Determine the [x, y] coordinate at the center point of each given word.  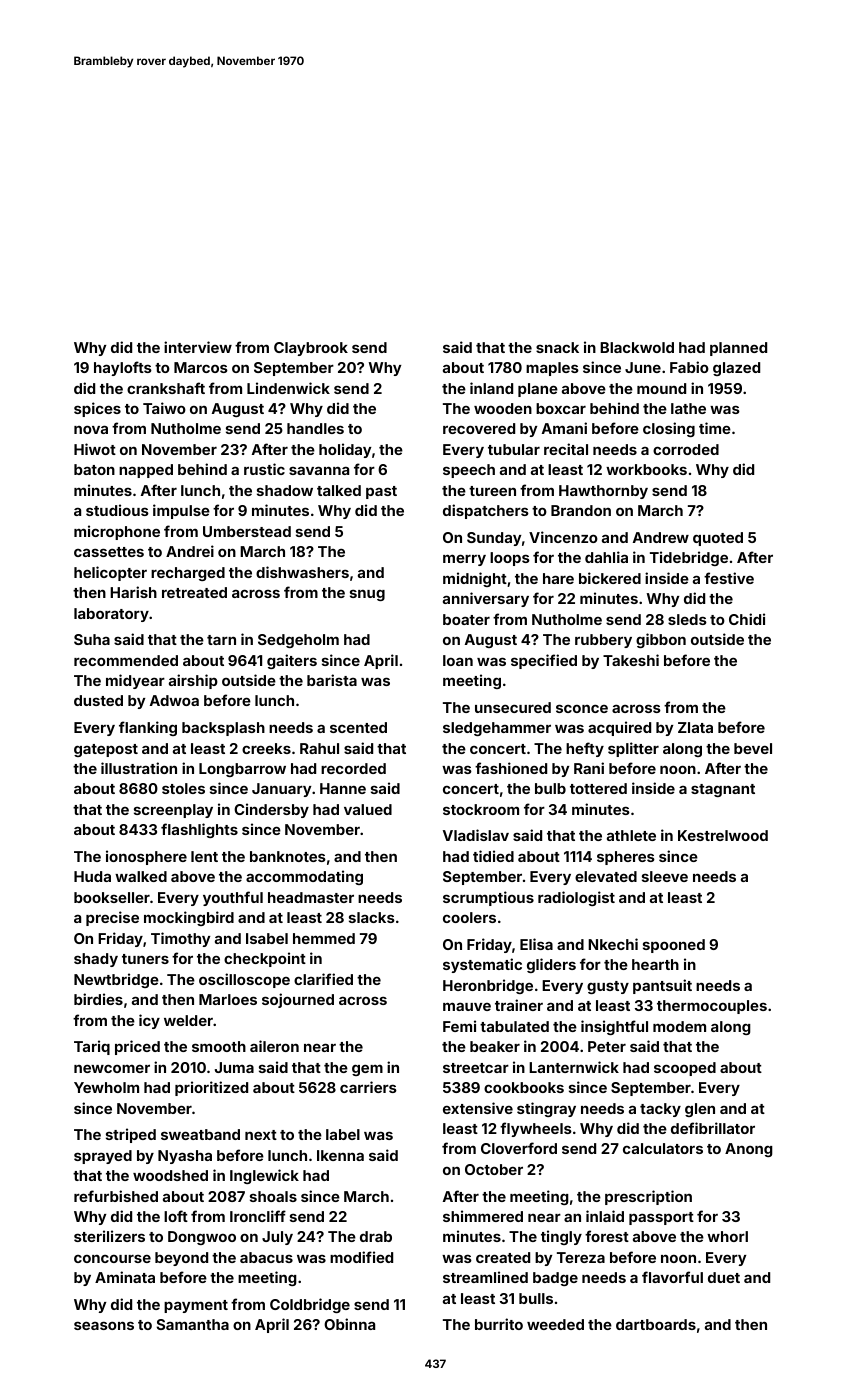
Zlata [695, 727]
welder [188, 1020]
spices [97, 409]
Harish [133, 592]
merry [464, 560]
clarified [323, 979]
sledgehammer [497, 729]
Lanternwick [574, 1067]
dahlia [606, 557]
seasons [104, 1325]
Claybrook [311, 349]
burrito [499, 1324]
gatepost [106, 750]
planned [738, 349]
